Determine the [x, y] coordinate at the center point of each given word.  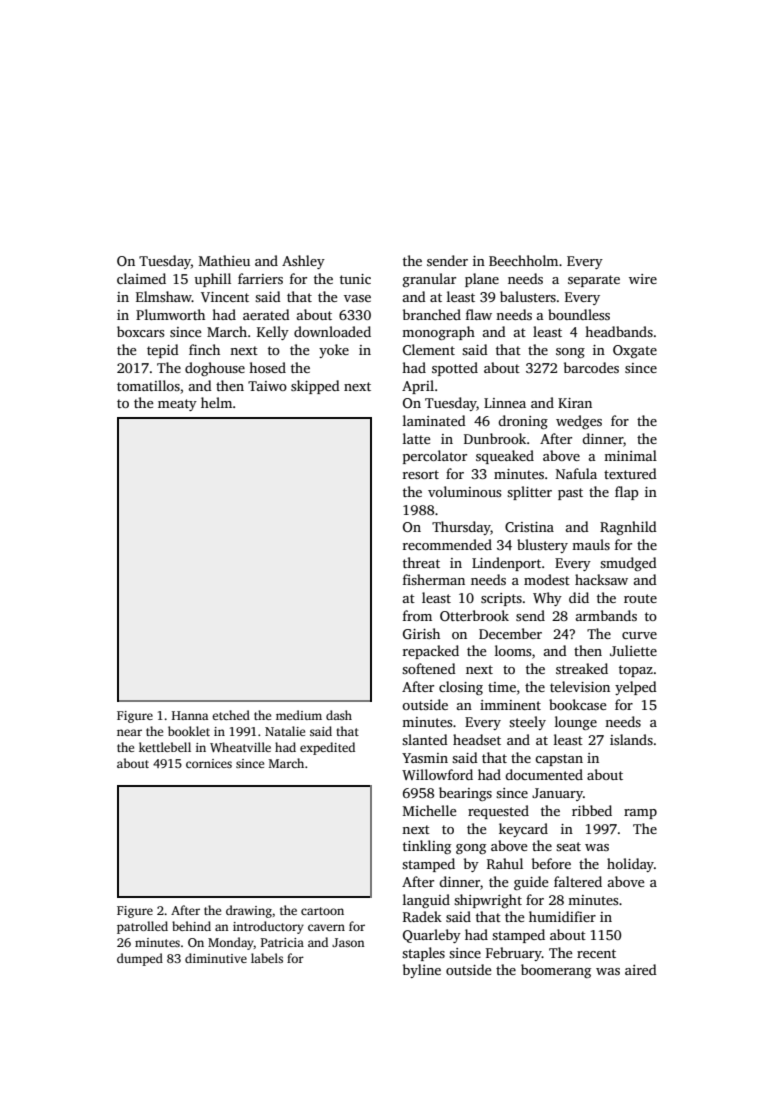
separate [594, 281]
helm [216, 402]
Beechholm [523, 260]
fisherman [434, 579]
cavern [326, 927]
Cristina [529, 527]
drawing [249, 911]
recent [596, 953]
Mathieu [224, 260]
